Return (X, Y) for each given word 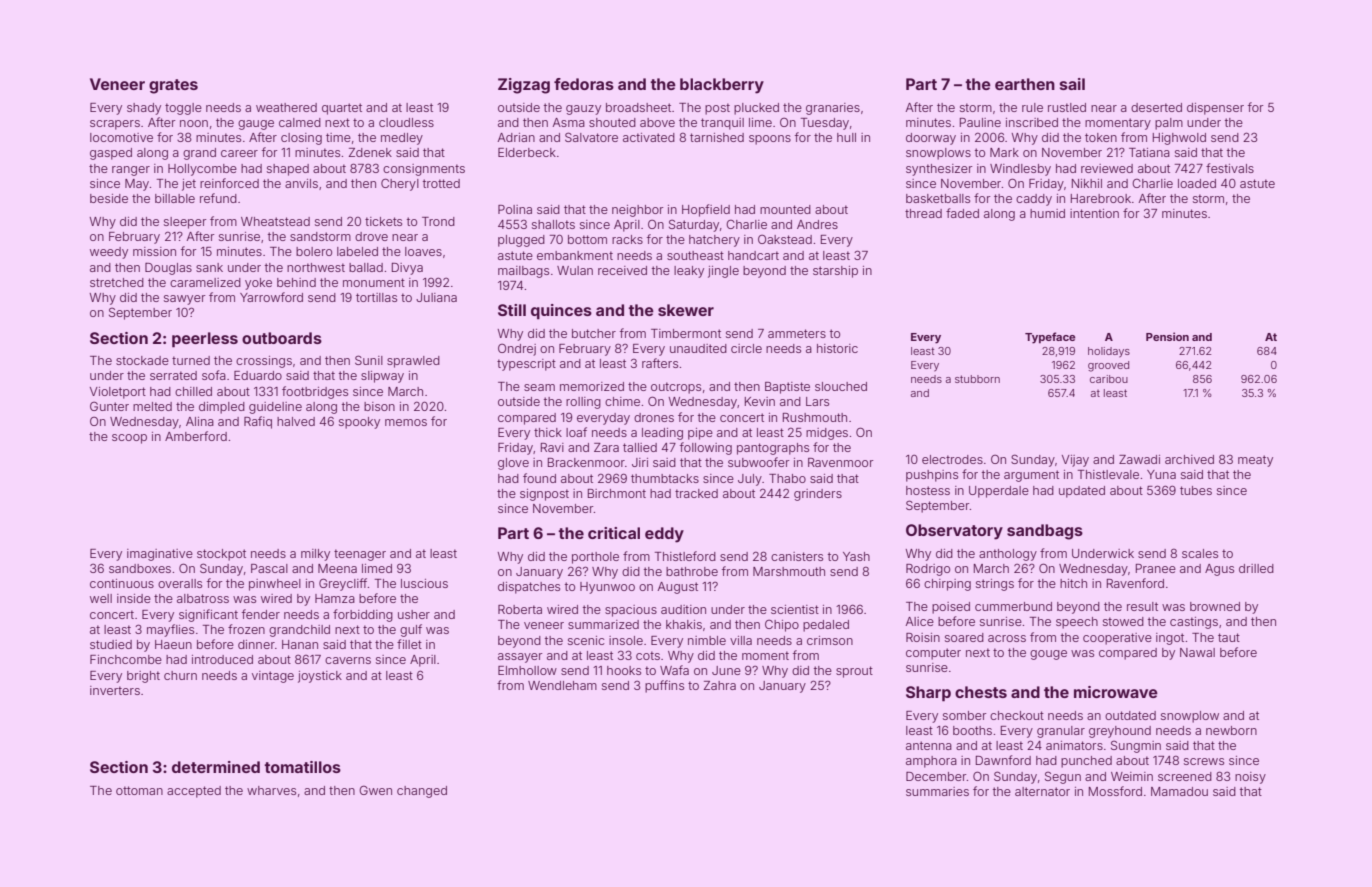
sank (209, 267)
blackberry (722, 86)
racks (627, 239)
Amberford (196, 436)
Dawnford (1003, 760)
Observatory (954, 532)
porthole (595, 558)
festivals (1230, 168)
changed (422, 792)
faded (962, 213)
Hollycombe (202, 170)
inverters (115, 690)
